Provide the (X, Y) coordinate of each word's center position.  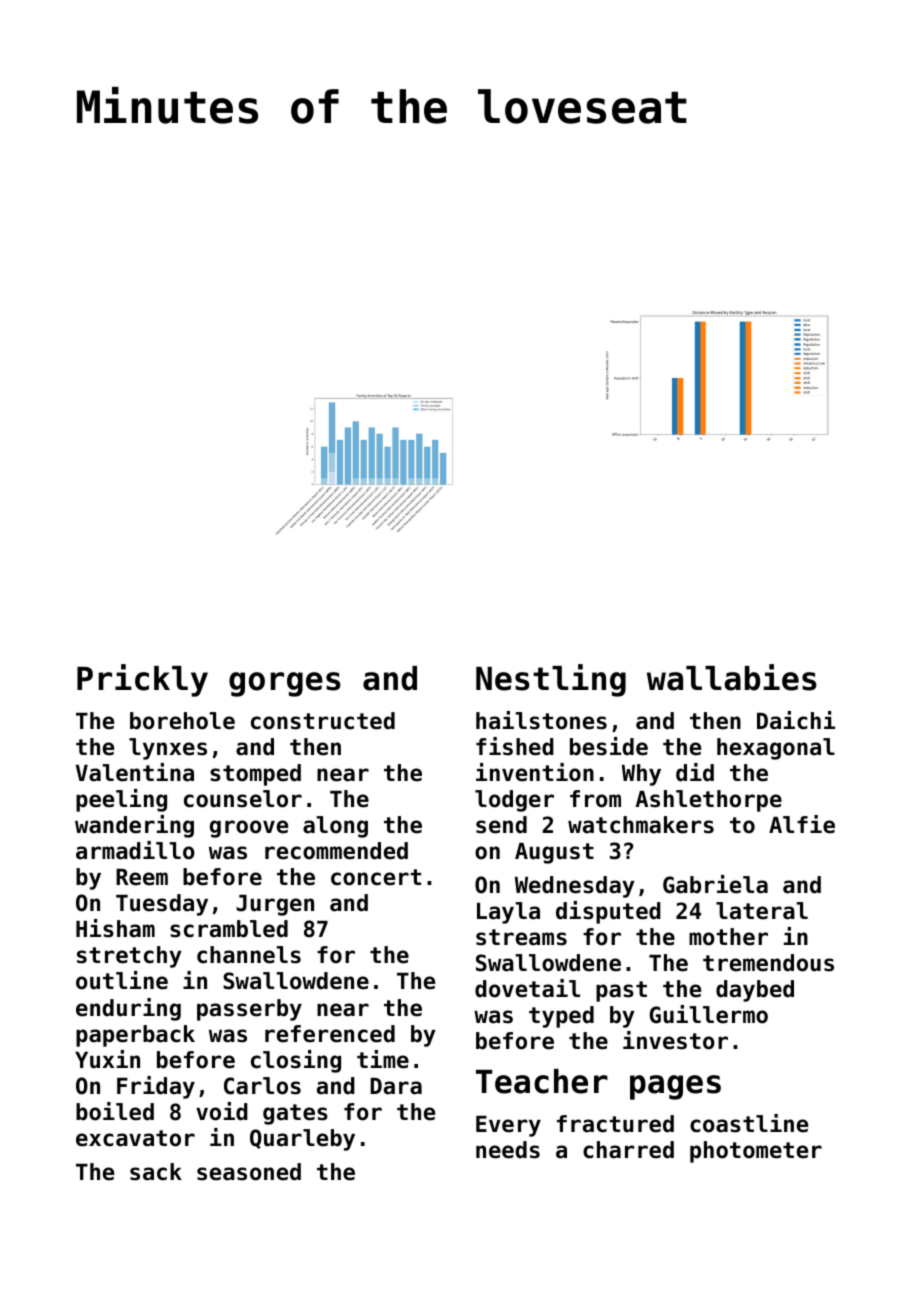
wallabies (732, 677)
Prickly (142, 680)
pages (675, 1087)
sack (156, 1172)
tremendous (768, 963)
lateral (762, 911)
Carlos (262, 1086)
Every (508, 1126)
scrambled (229, 929)
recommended (336, 851)
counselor (243, 799)
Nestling (551, 680)
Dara (396, 1086)
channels (249, 955)
